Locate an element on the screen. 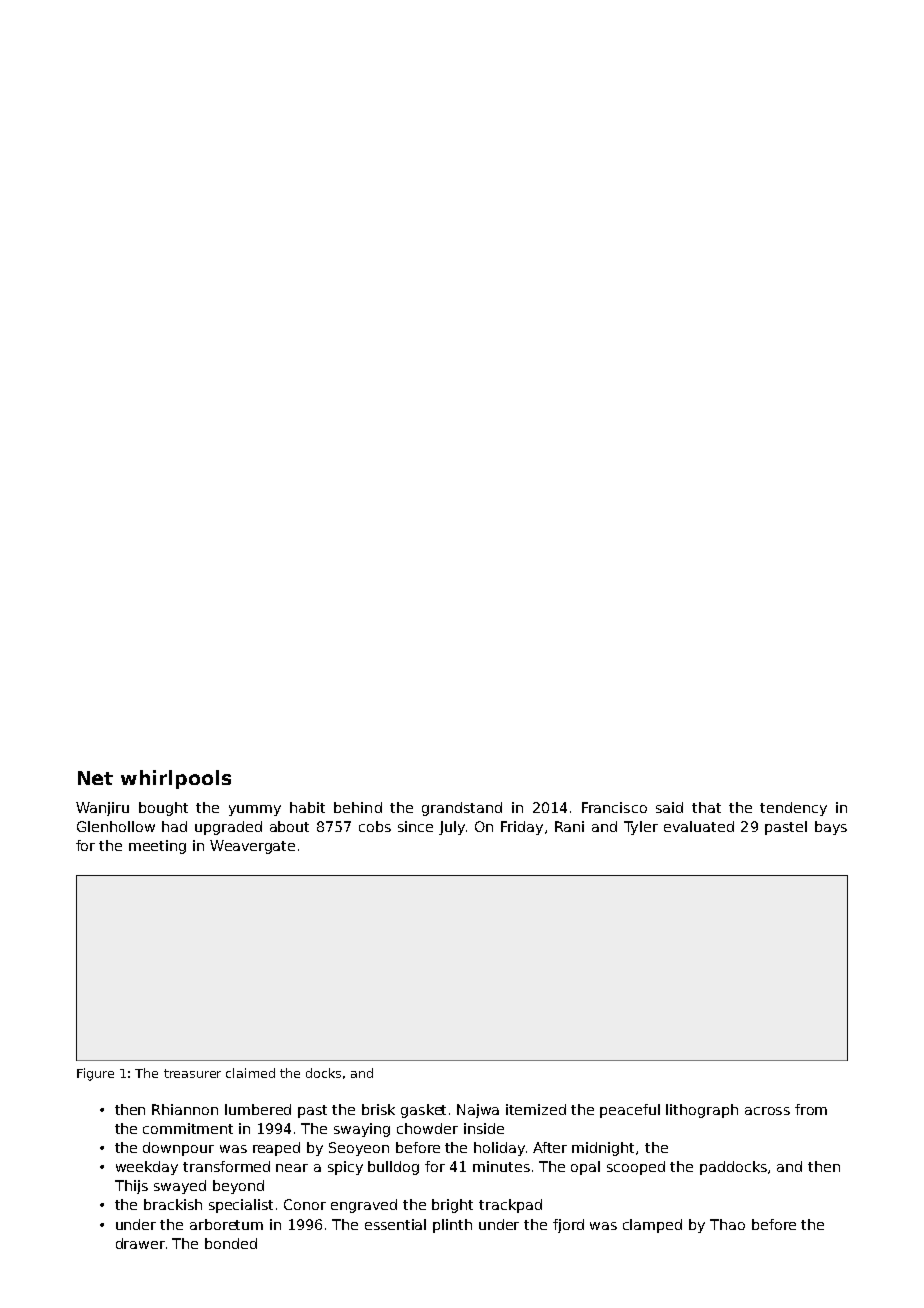 The height and width of the screenshot is (1308, 924). itemized is located at coordinates (536, 1109).
